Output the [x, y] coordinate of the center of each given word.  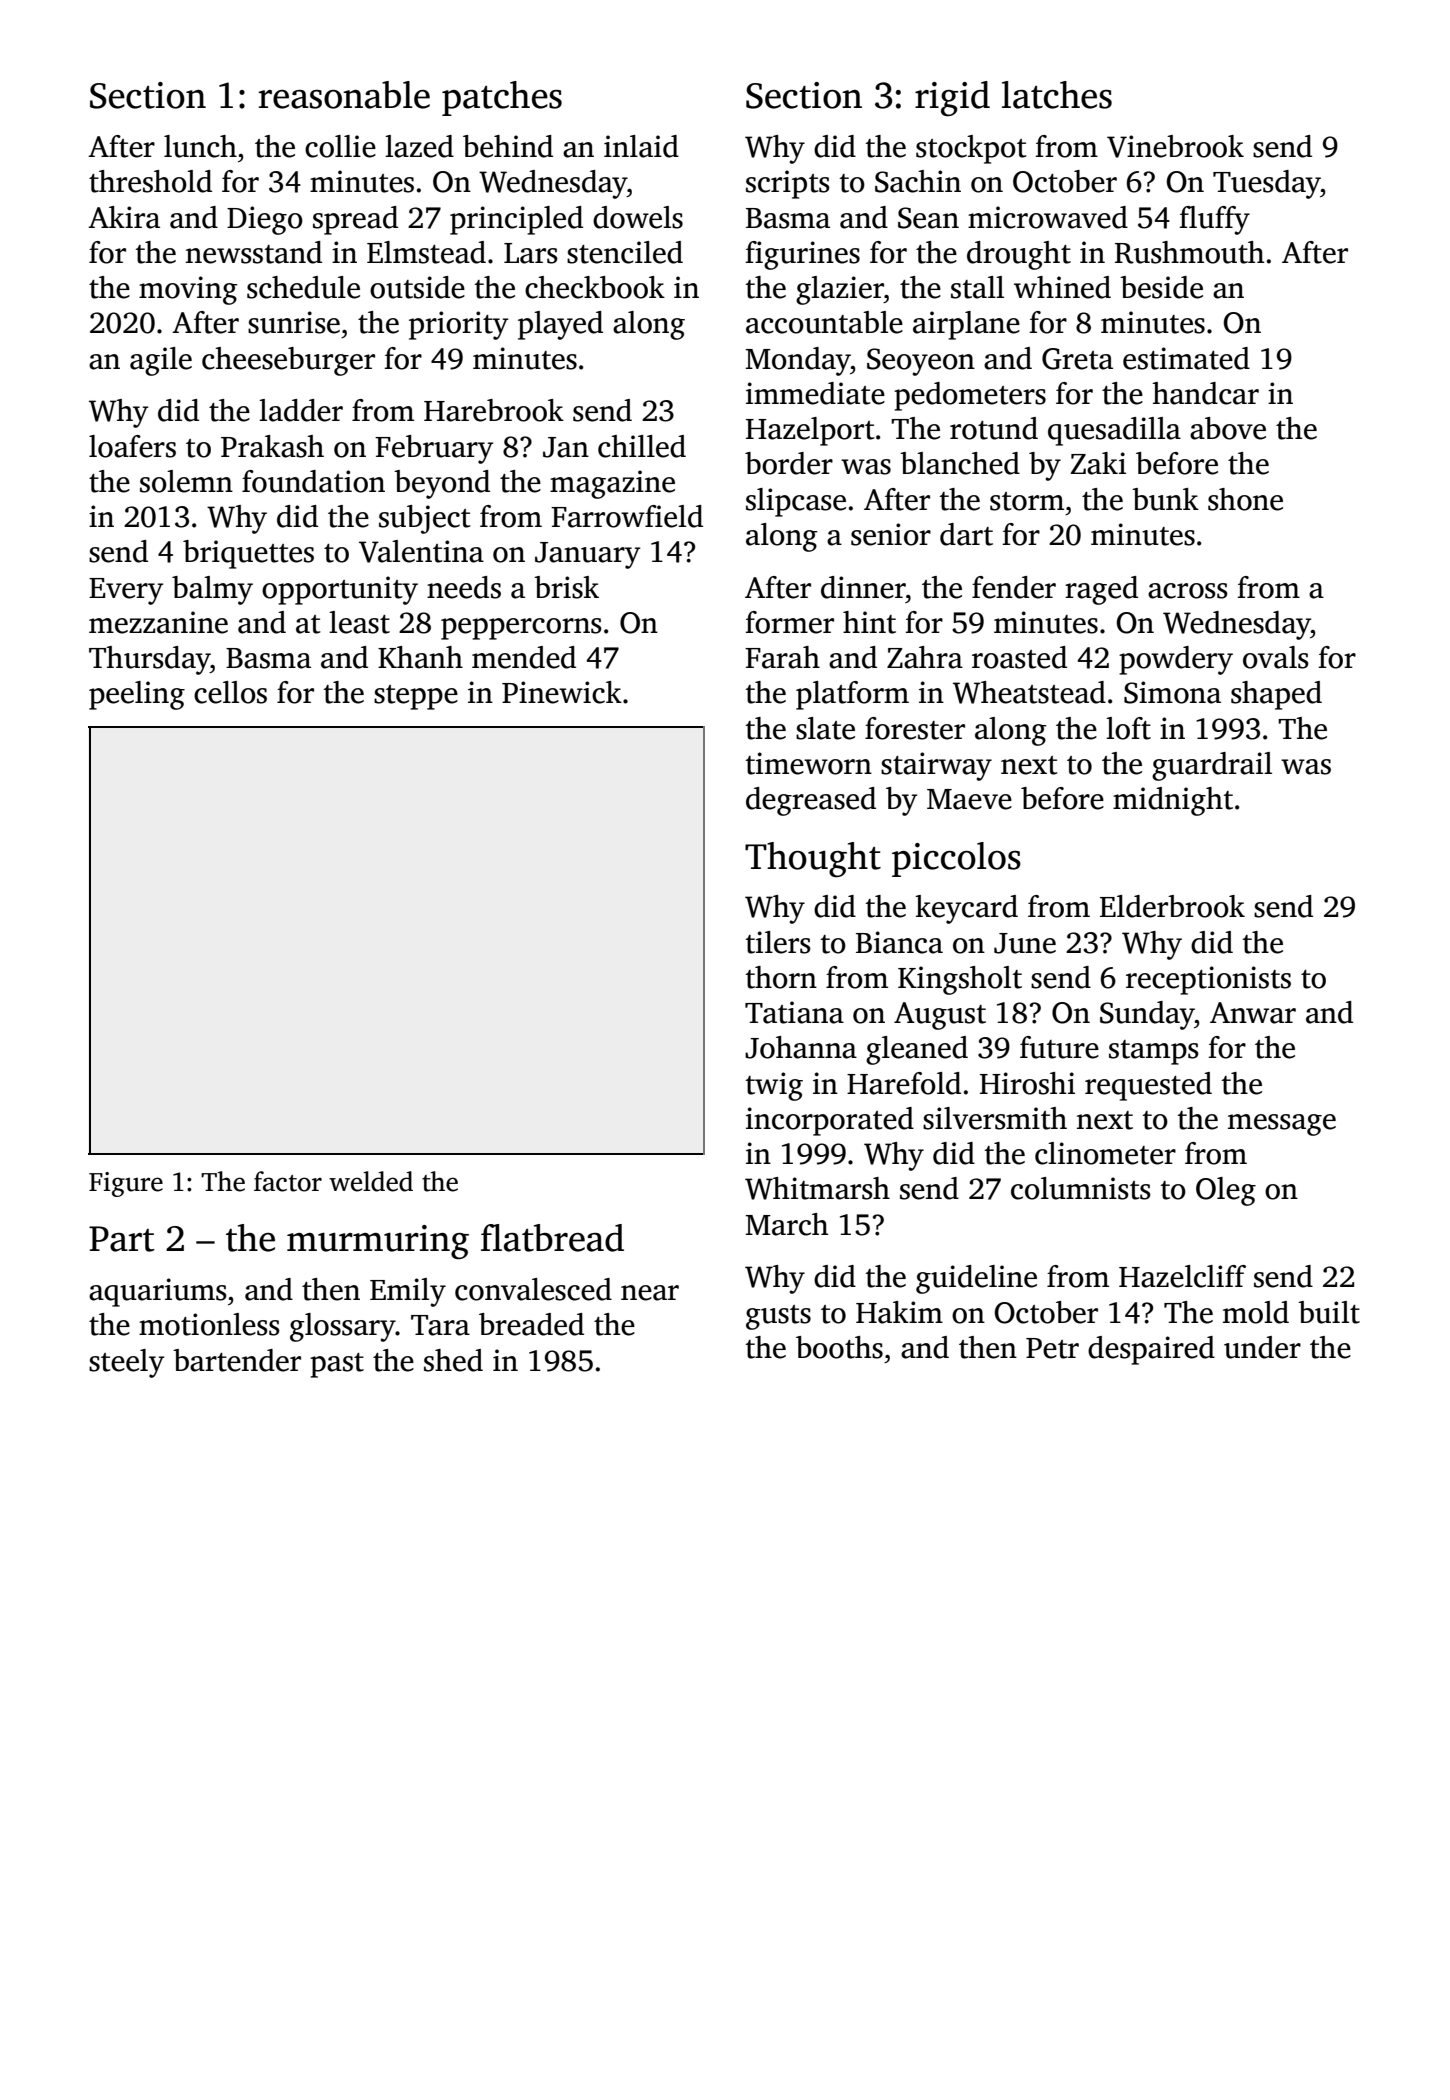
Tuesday [1267, 184]
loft [1128, 728]
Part [121, 1239]
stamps [1154, 1052]
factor [288, 1181]
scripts [788, 184]
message [1282, 1125]
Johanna [801, 1047]
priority [459, 325]
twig [774, 1086]
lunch [200, 146]
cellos [230, 692]
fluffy [1215, 220]
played [560, 325]
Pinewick [562, 692]
